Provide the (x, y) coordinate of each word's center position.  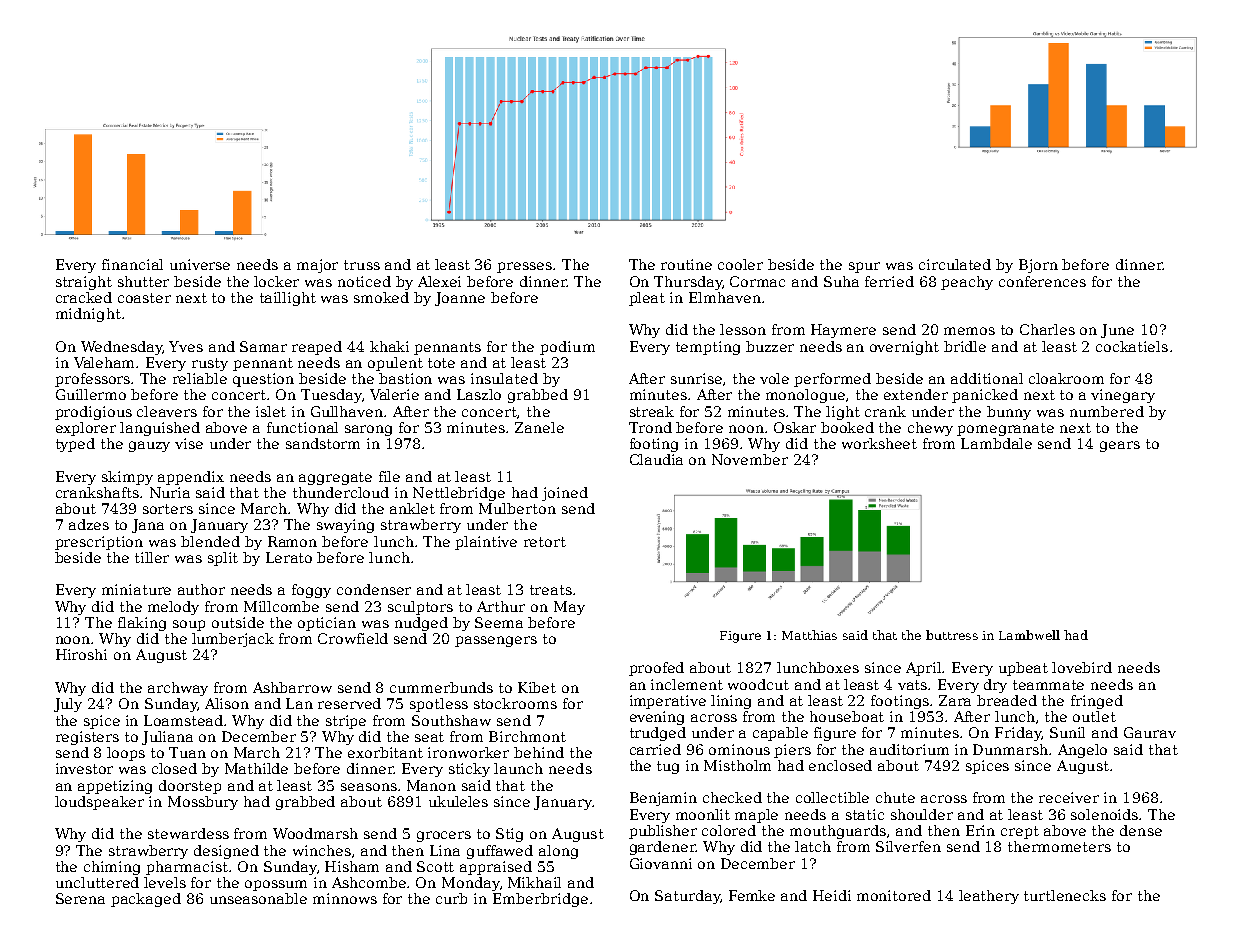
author (201, 589)
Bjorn (1038, 266)
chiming (112, 868)
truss (362, 265)
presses (525, 267)
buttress (952, 635)
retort (545, 542)
